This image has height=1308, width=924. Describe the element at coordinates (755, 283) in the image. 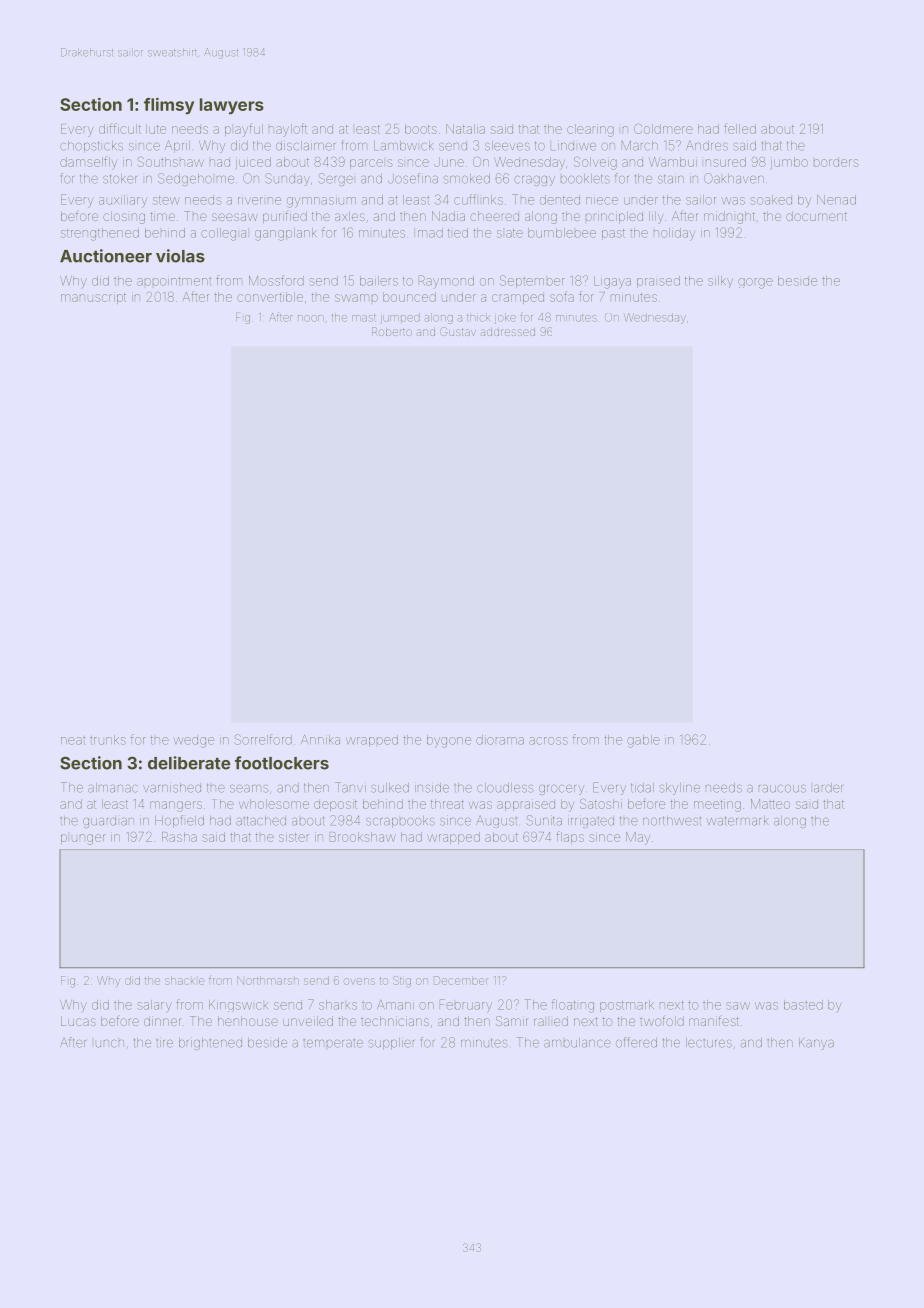

I see `gorge` at that location.
